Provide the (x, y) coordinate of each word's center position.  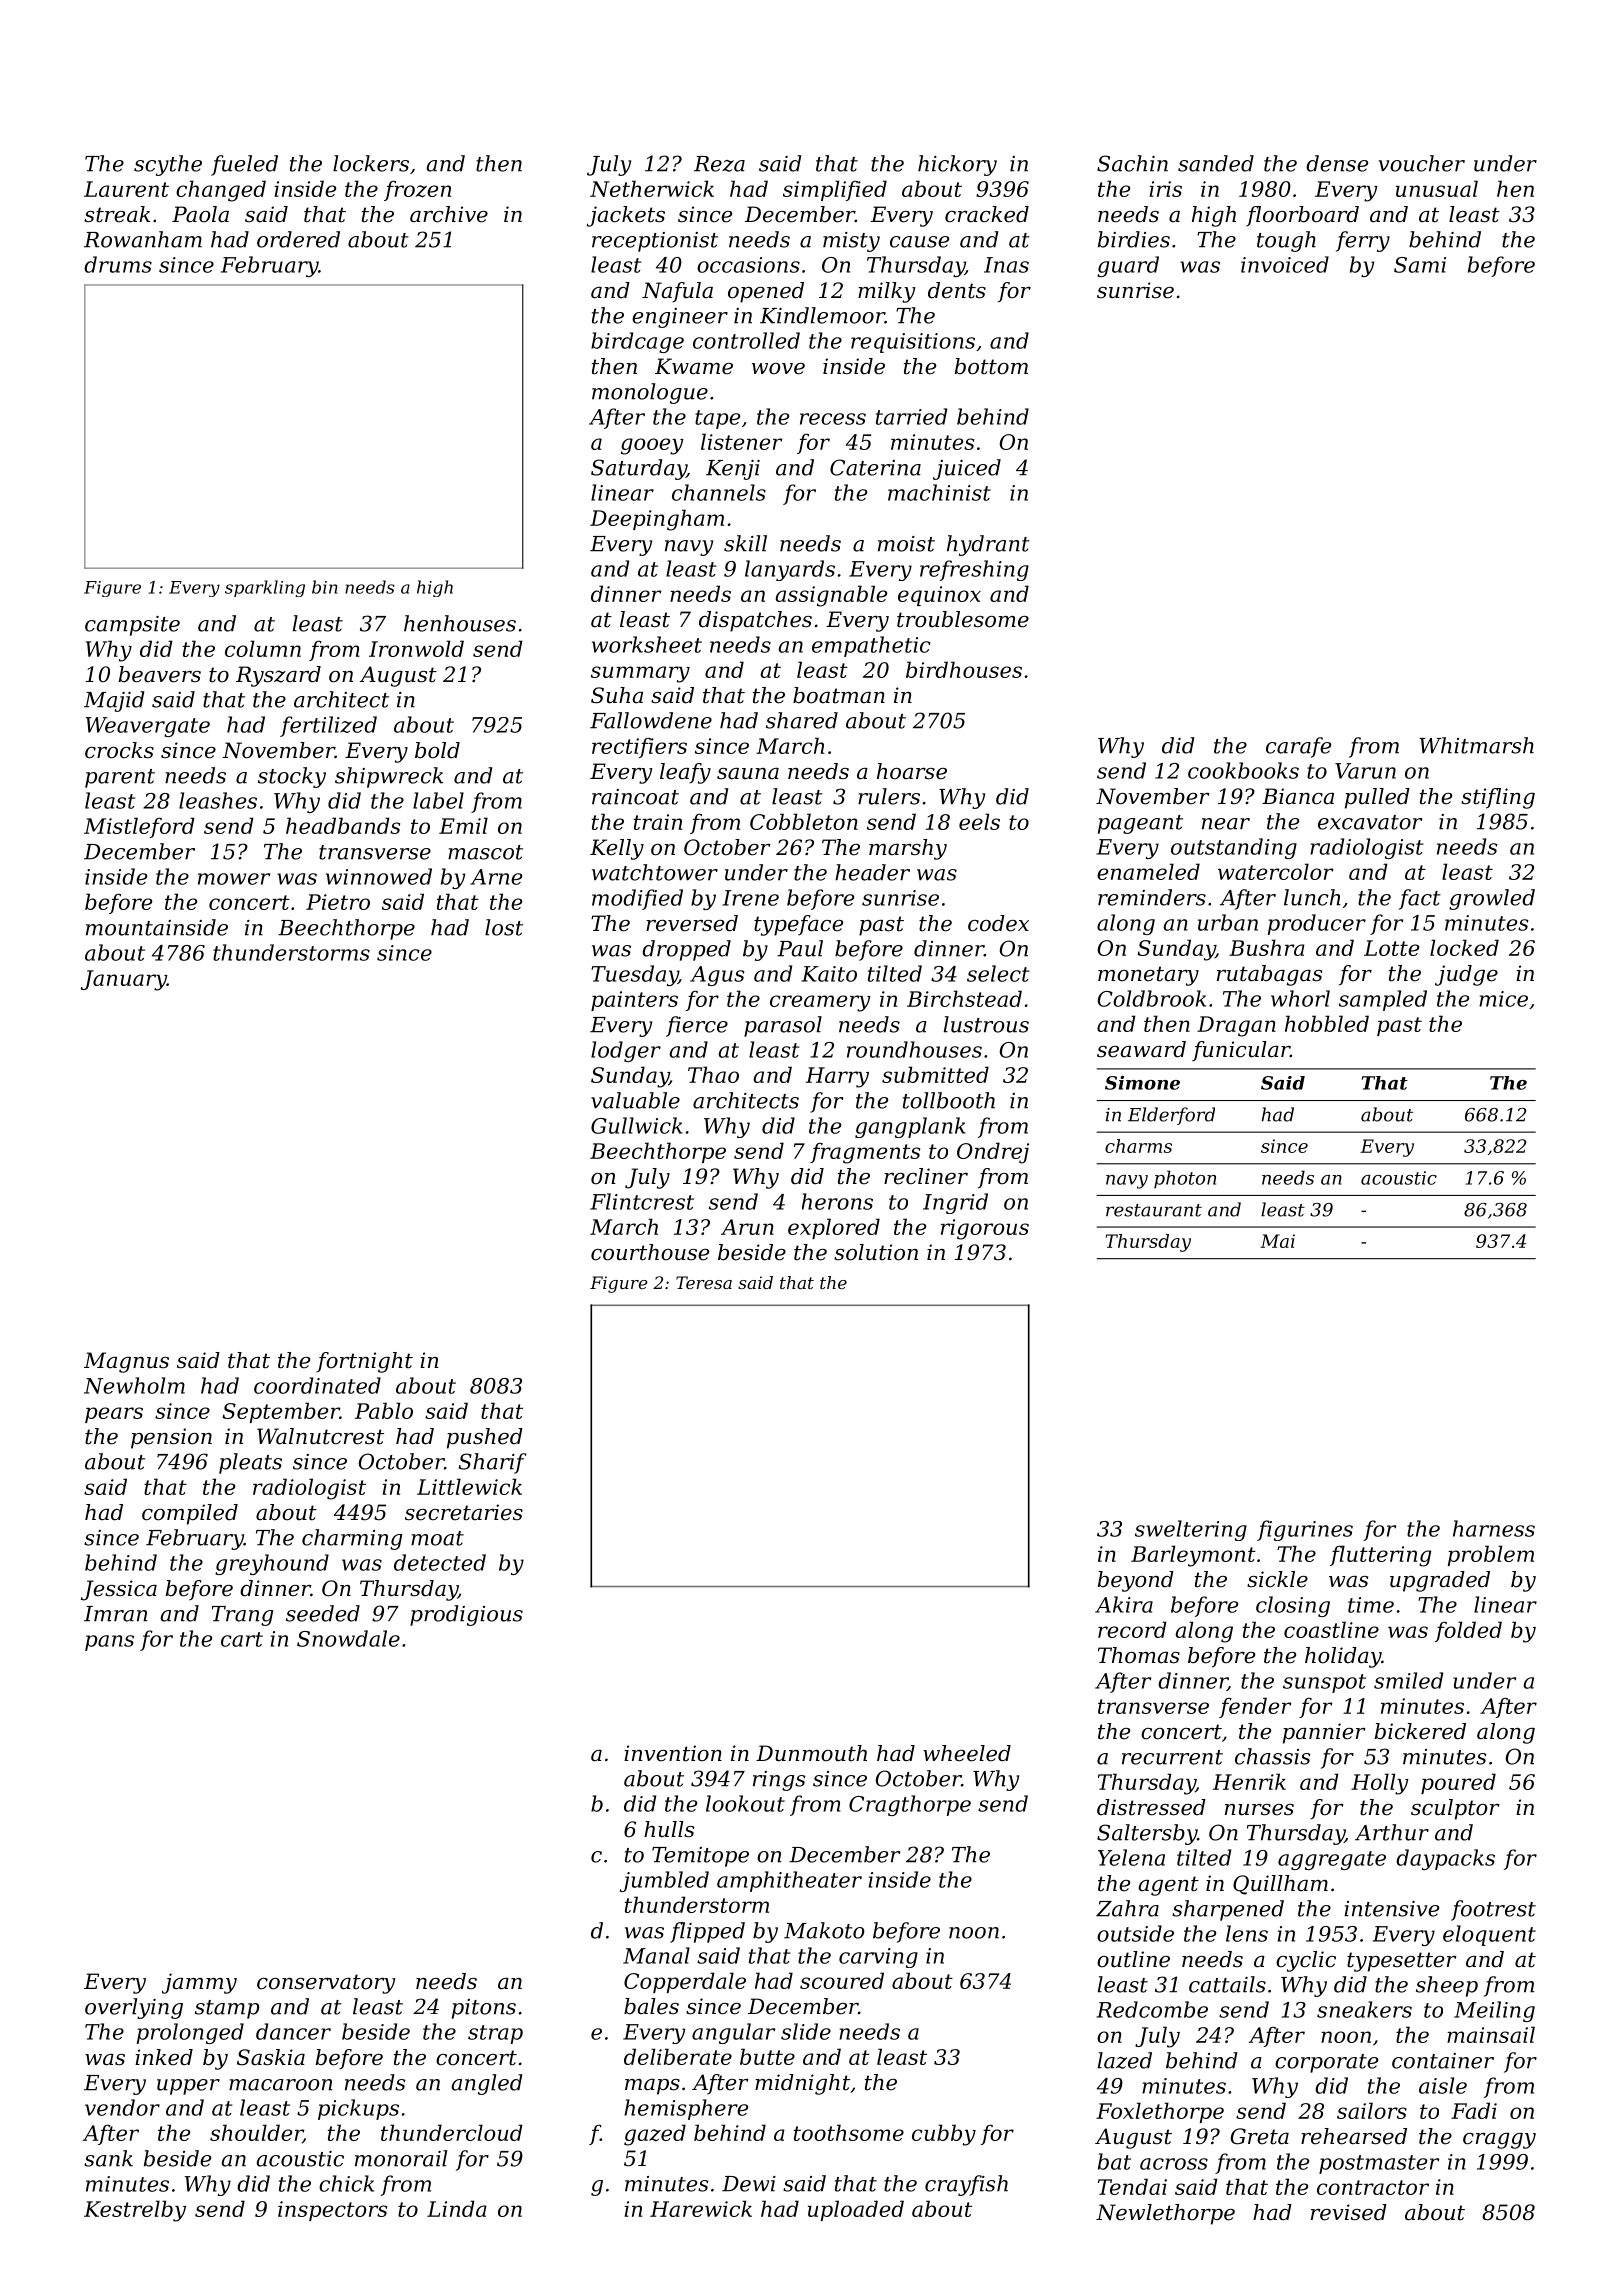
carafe (1298, 747)
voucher (1422, 163)
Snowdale (348, 1638)
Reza (719, 164)
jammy (199, 1983)
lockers (371, 163)
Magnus (126, 1362)
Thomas (1139, 1655)
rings (779, 1781)
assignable (831, 596)
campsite (132, 626)
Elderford (1171, 1116)
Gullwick (637, 1125)
